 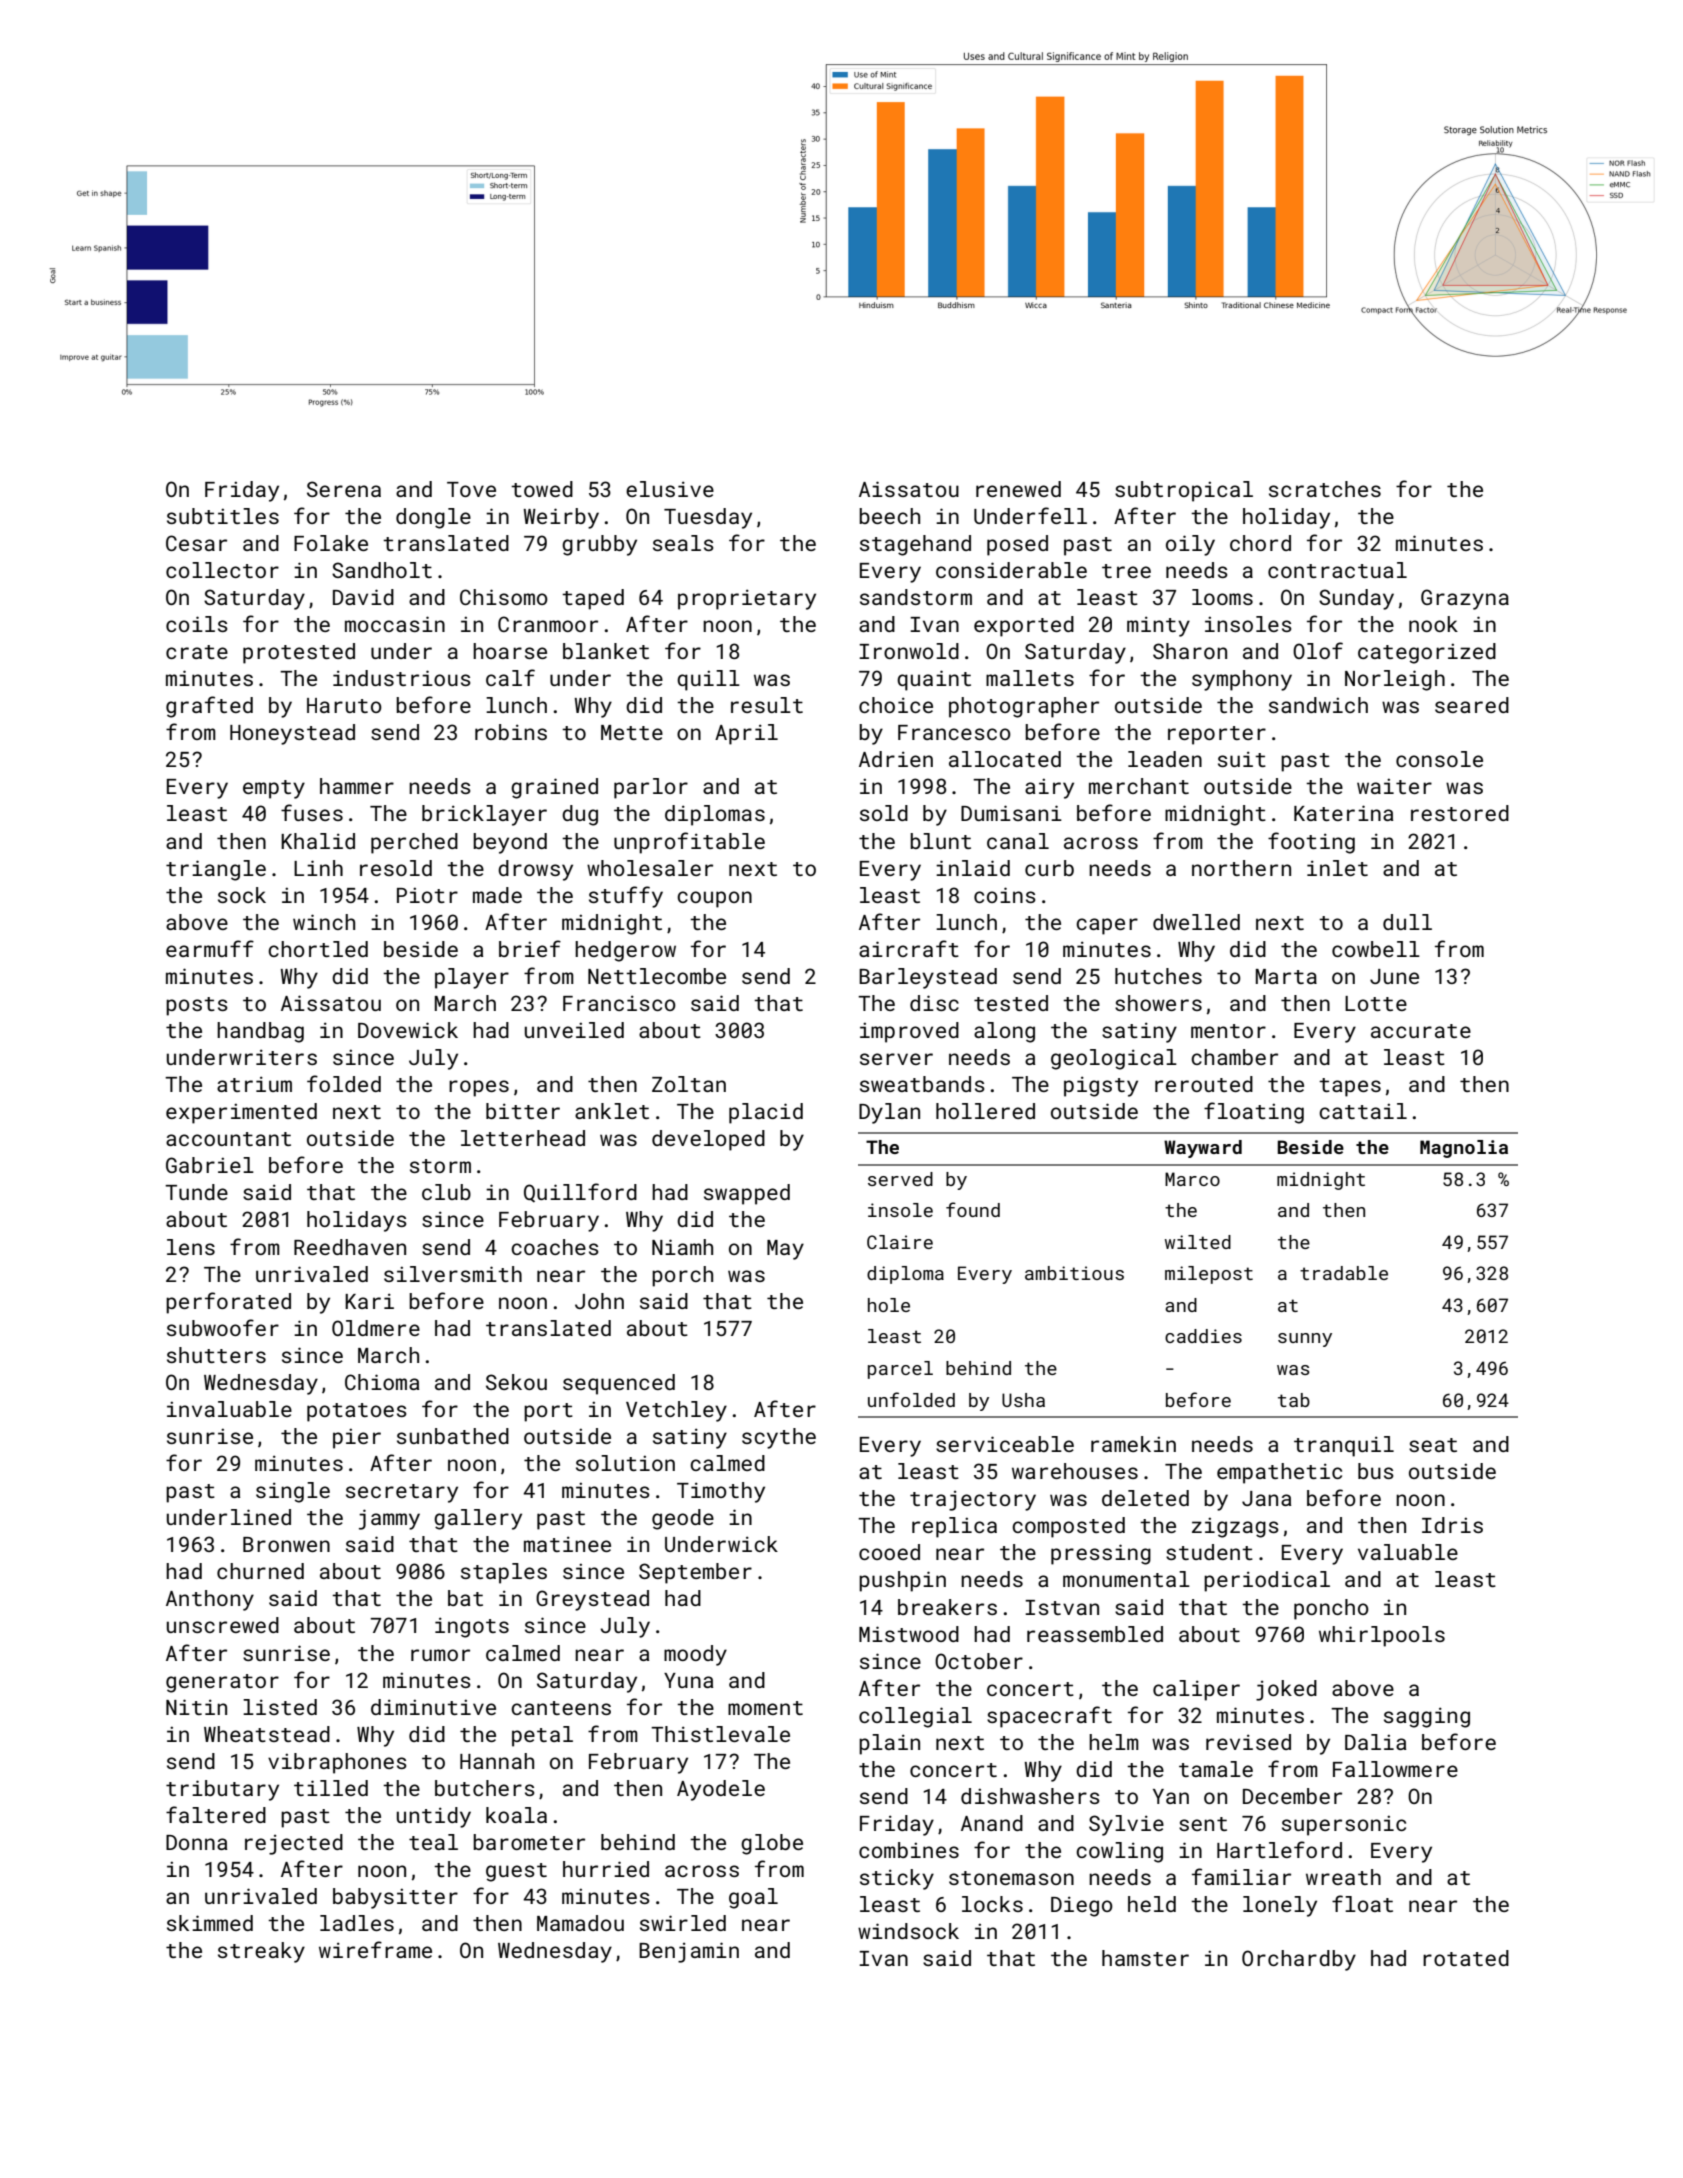 I want to click on streaky, so click(x=261, y=1952).
